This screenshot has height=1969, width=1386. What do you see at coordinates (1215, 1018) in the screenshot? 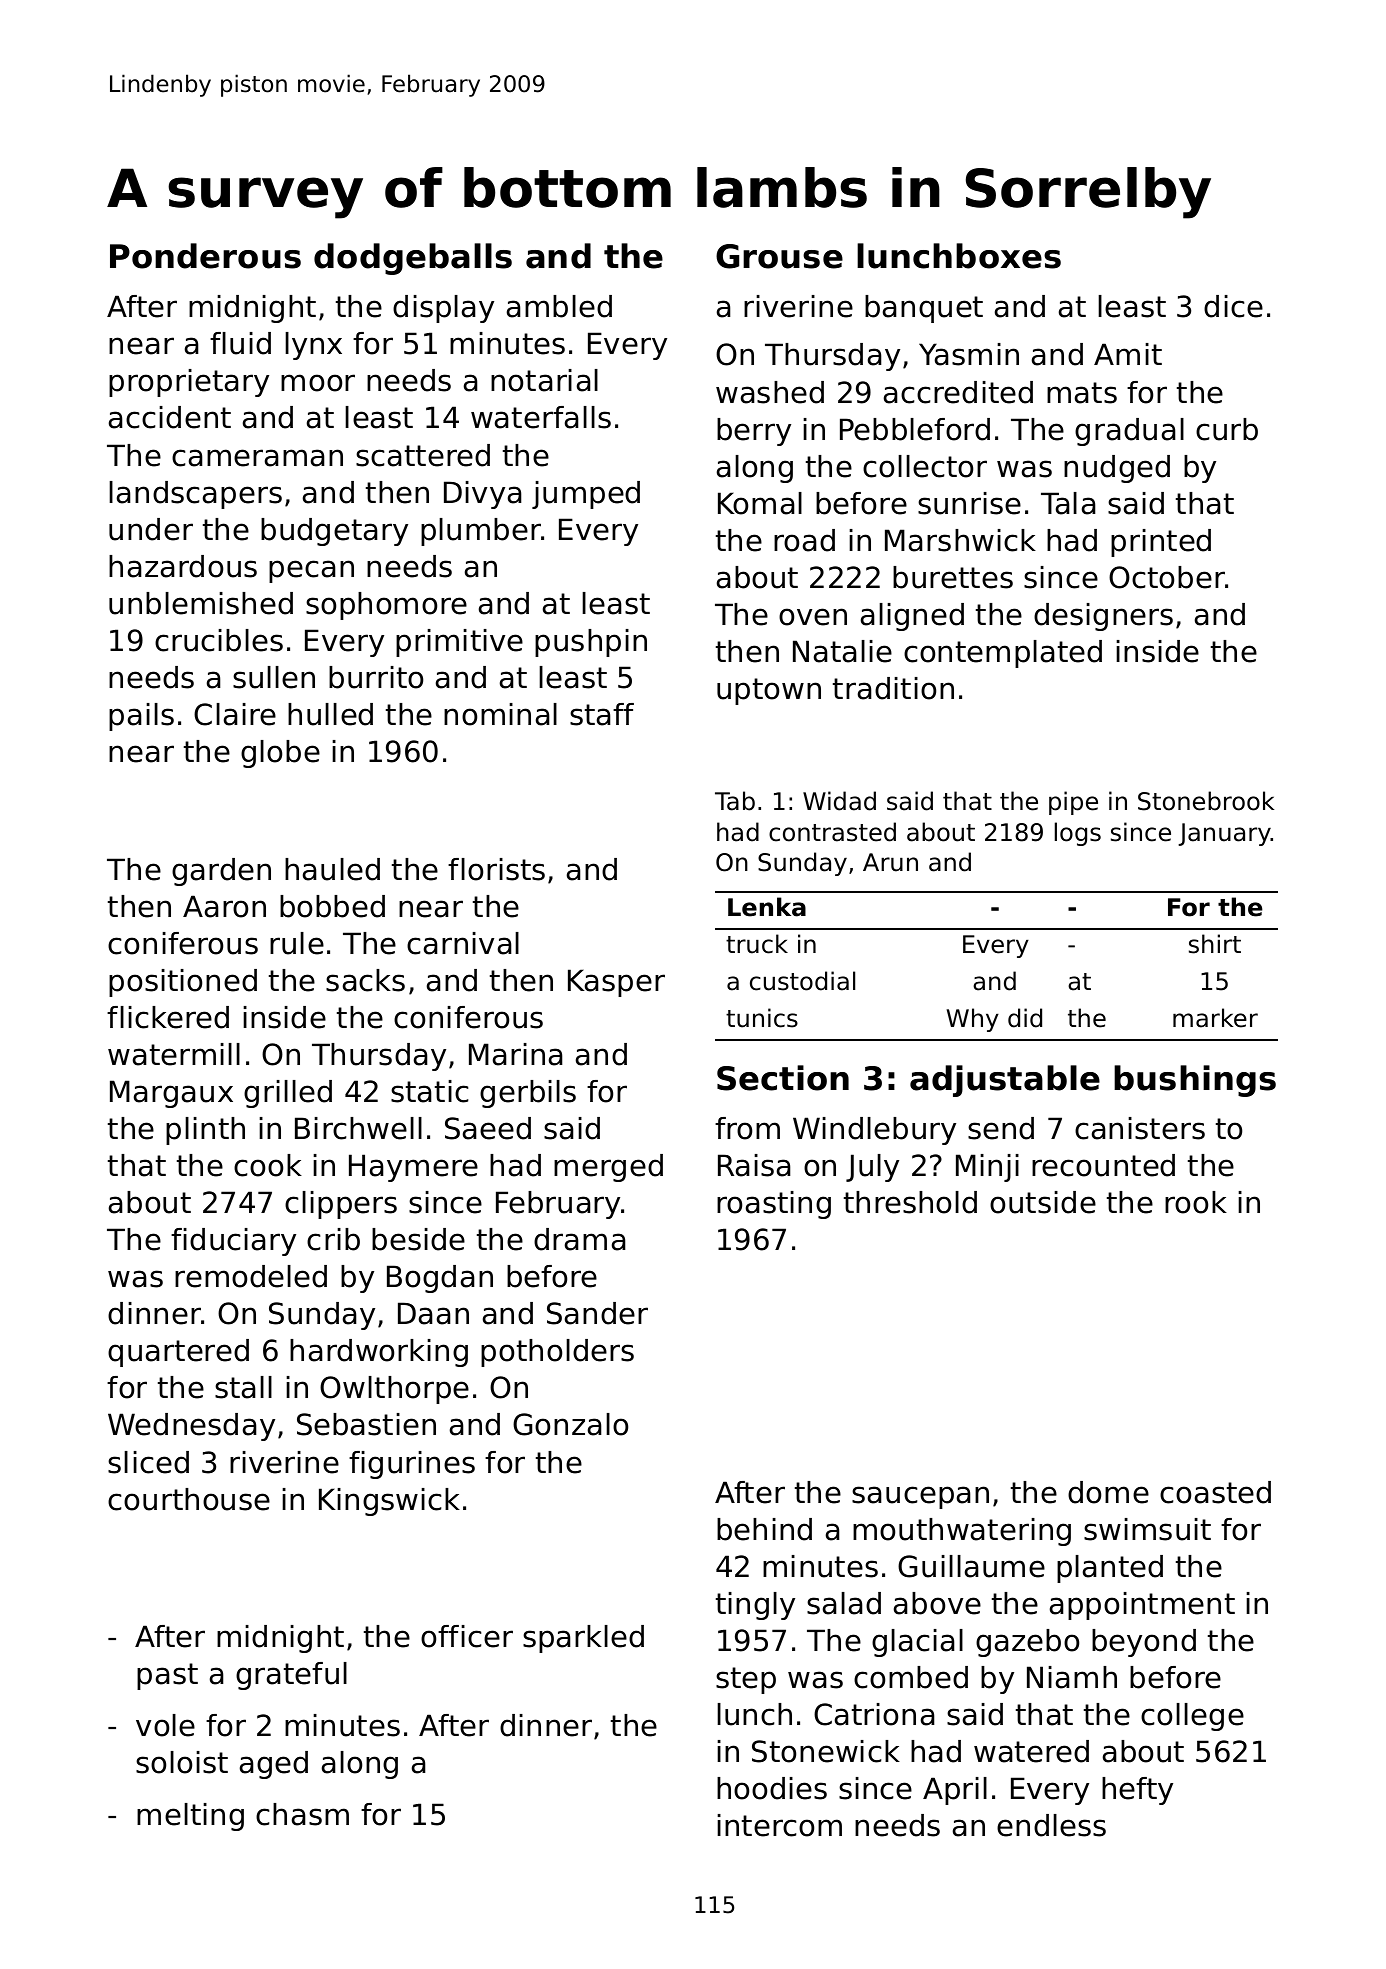
I see `marker` at bounding box center [1215, 1018].
